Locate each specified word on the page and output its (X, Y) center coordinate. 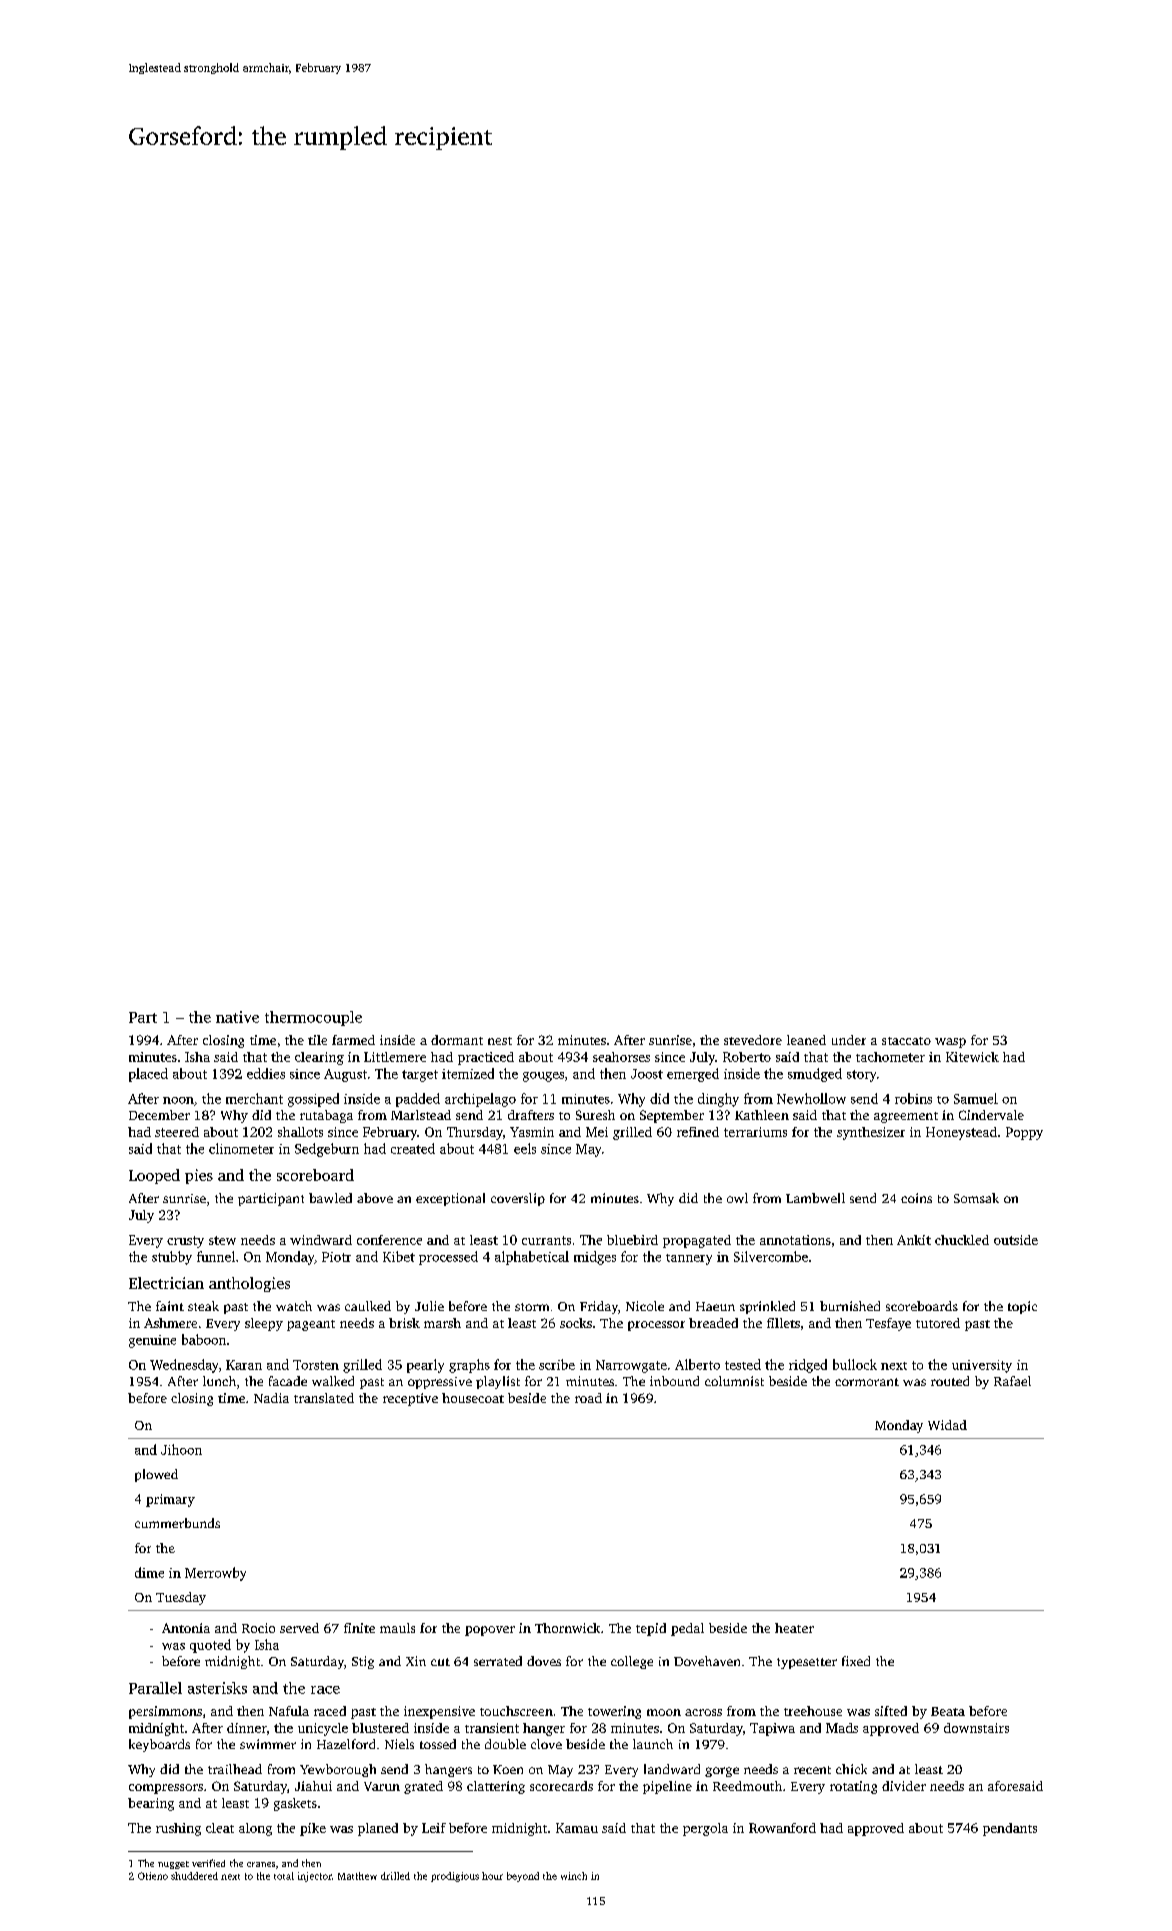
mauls (397, 1628)
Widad (947, 1425)
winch (574, 1876)
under (849, 1040)
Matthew (357, 1876)
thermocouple (313, 1018)
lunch (219, 1381)
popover (490, 1631)
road (588, 1398)
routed (950, 1381)
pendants (1010, 1829)
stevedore (753, 1040)
